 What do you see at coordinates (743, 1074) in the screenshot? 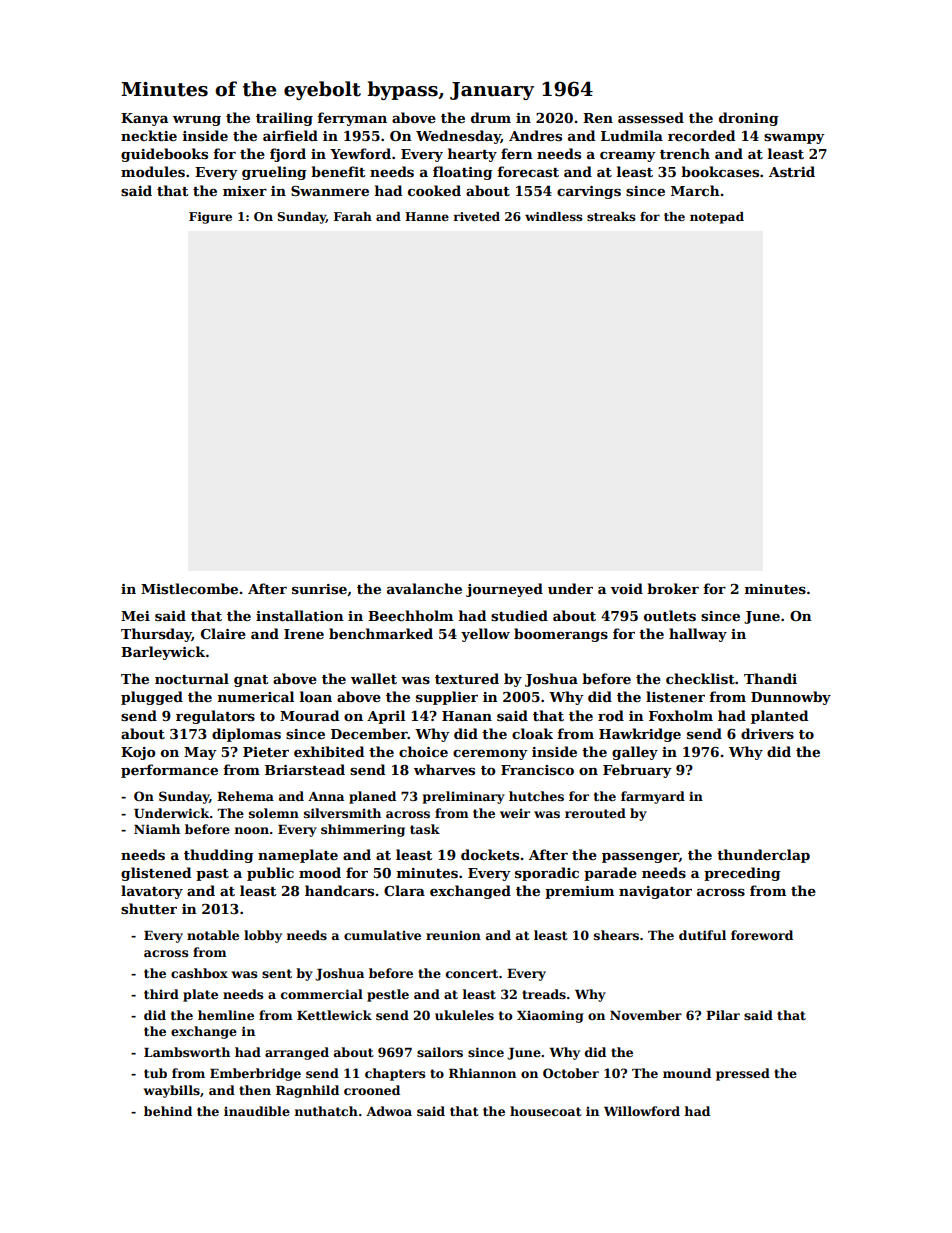
I see `pressed` at bounding box center [743, 1074].
